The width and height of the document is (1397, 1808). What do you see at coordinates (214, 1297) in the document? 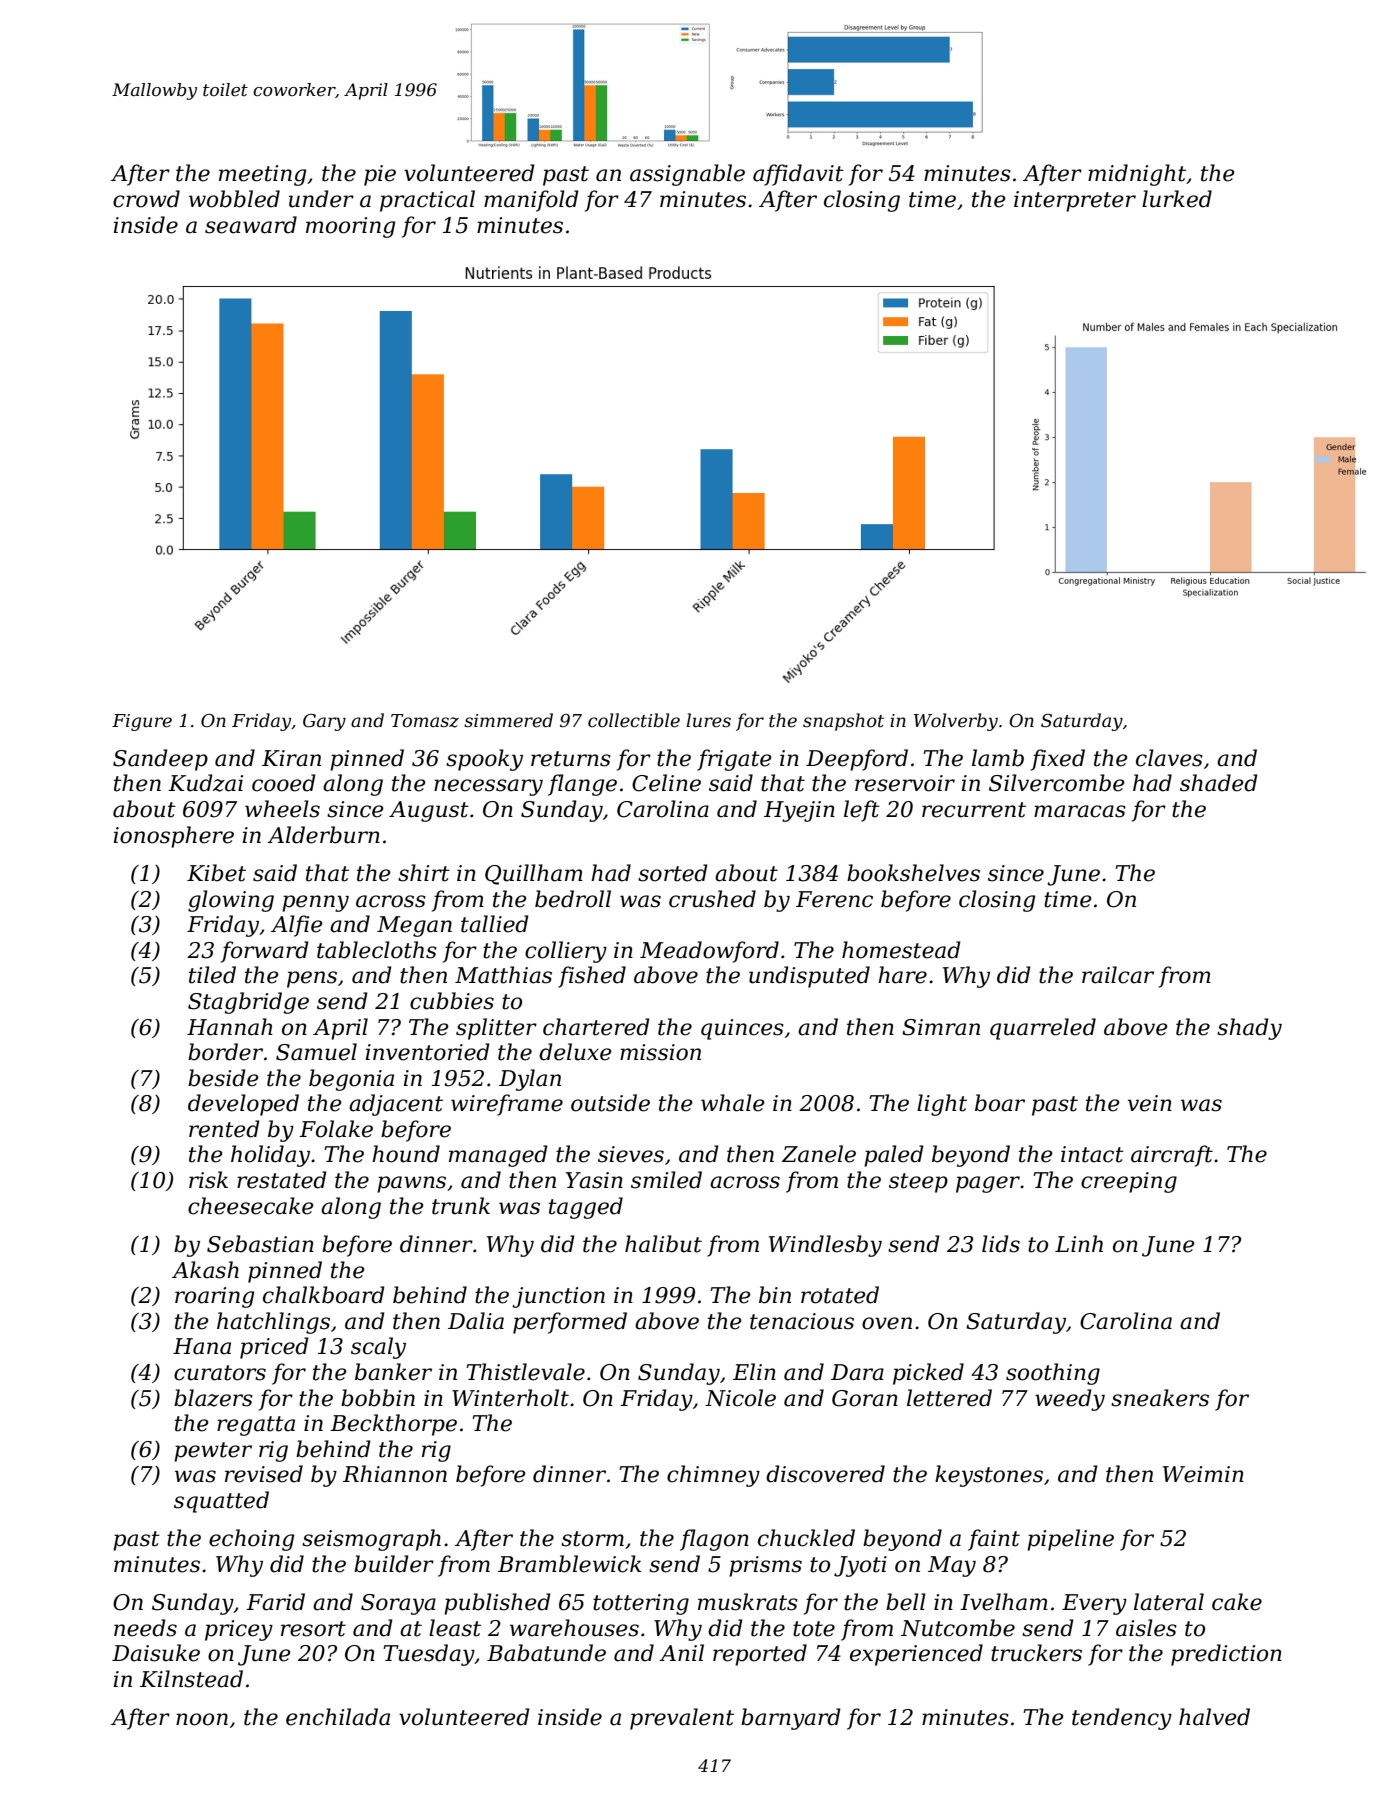
I see `roaring` at bounding box center [214, 1297].
